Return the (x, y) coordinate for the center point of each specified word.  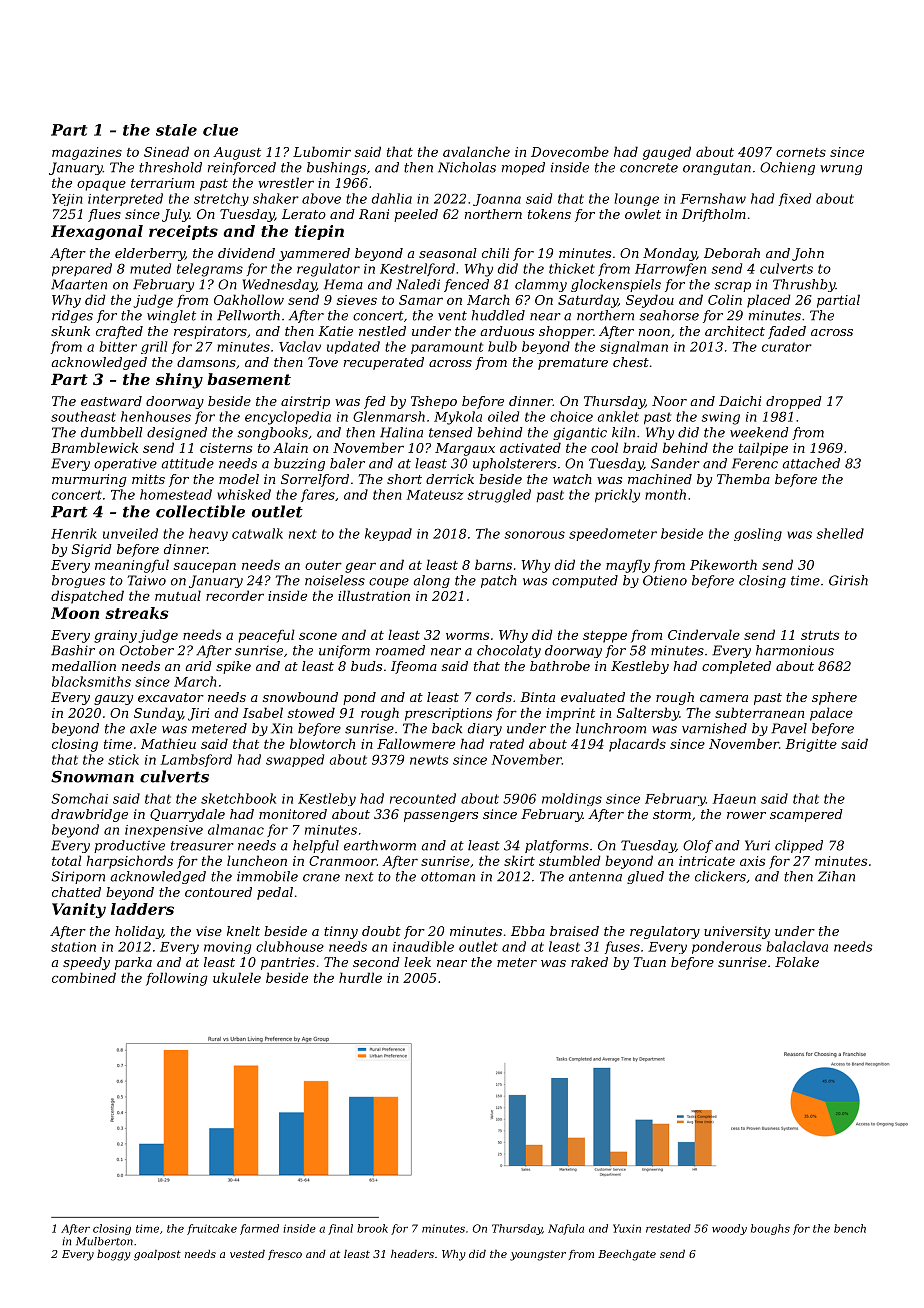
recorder (235, 595)
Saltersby (648, 714)
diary (485, 729)
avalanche (476, 151)
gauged (667, 153)
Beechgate (627, 1255)
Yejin (67, 200)
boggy (114, 1255)
